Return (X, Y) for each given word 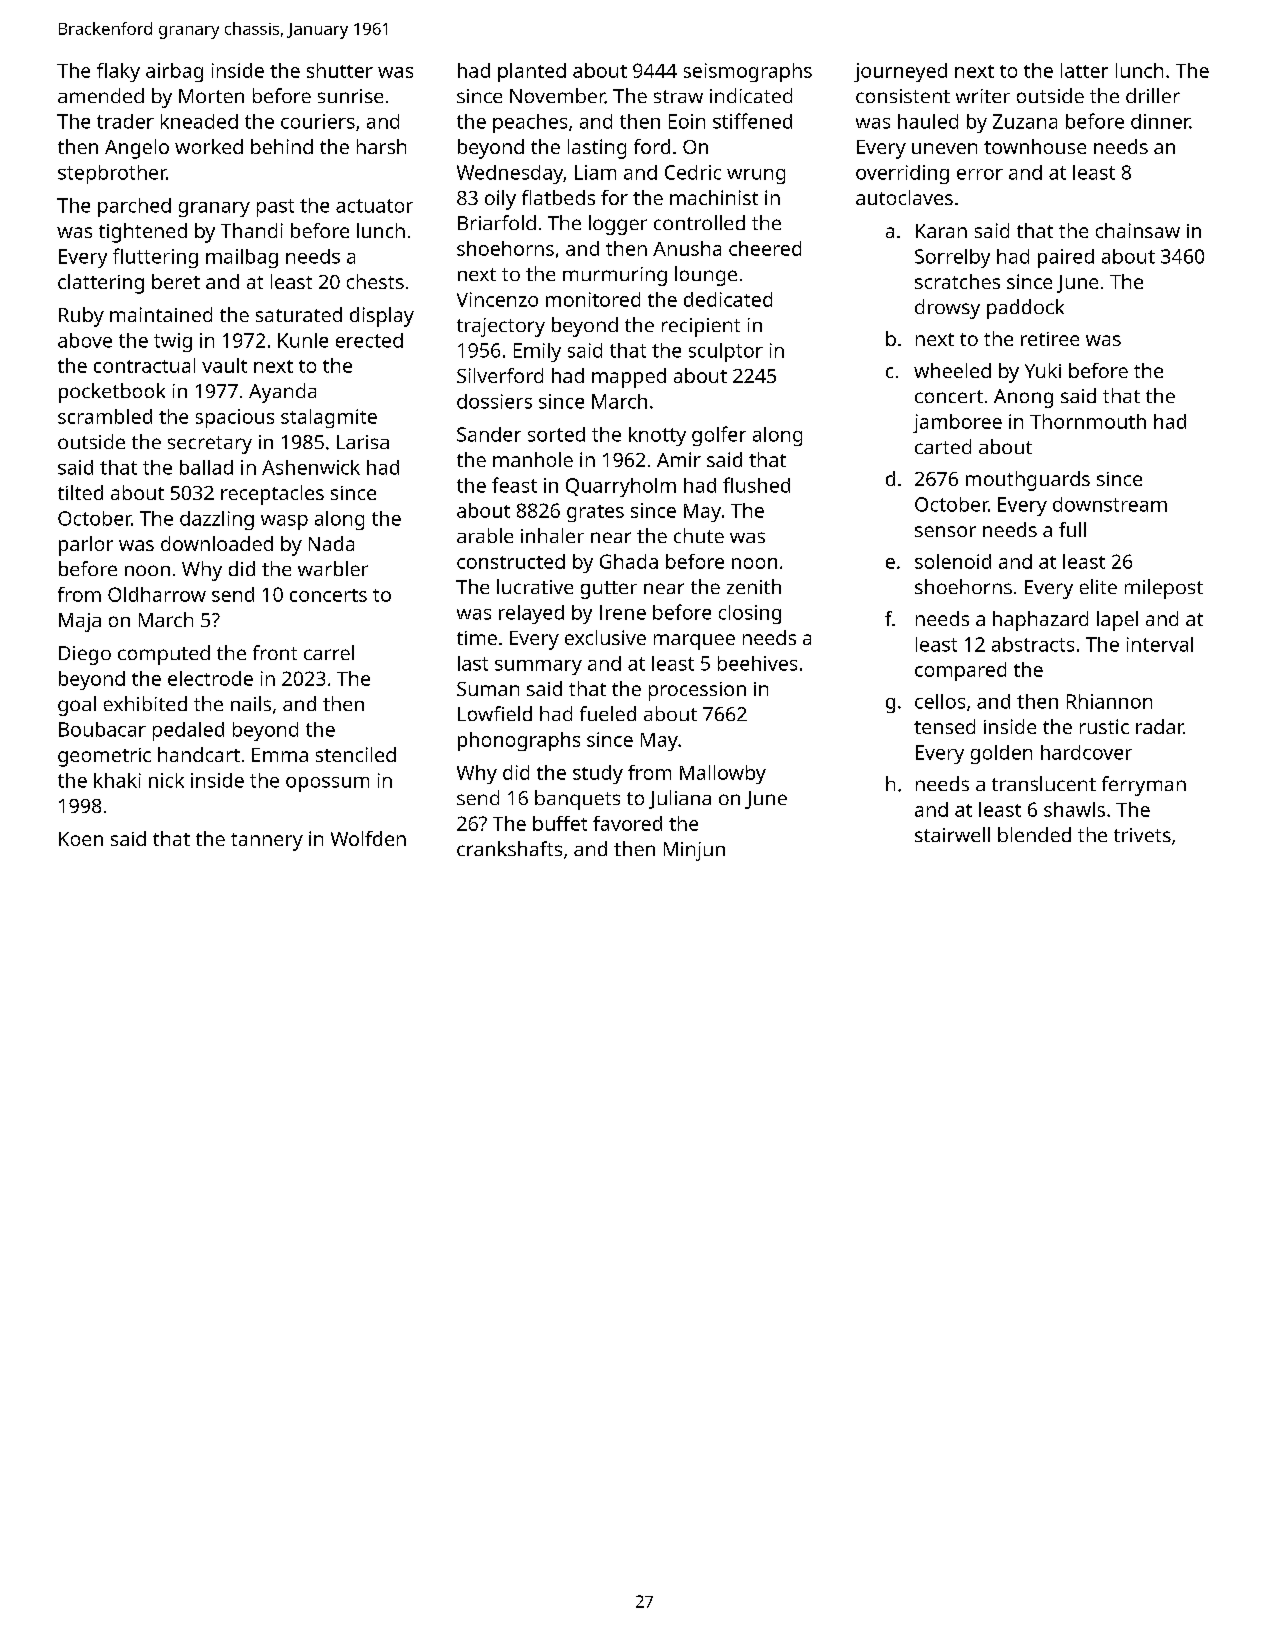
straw (678, 96)
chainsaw (1138, 230)
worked (209, 146)
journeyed (900, 72)
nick (166, 780)
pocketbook (112, 393)
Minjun (694, 851)
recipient (701, 327)
